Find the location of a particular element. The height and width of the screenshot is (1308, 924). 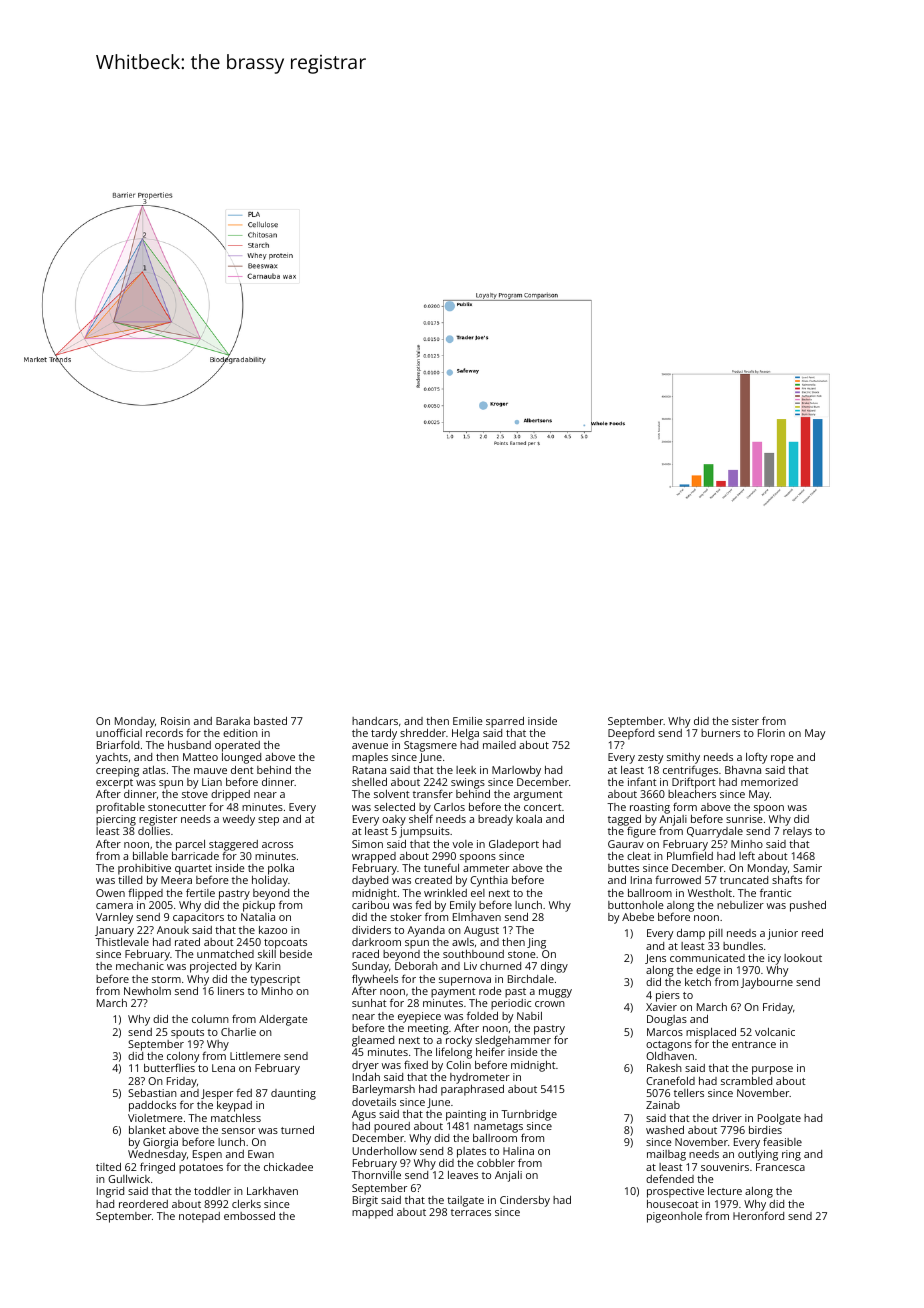

Baraka is located at coordinates (233, 721).
